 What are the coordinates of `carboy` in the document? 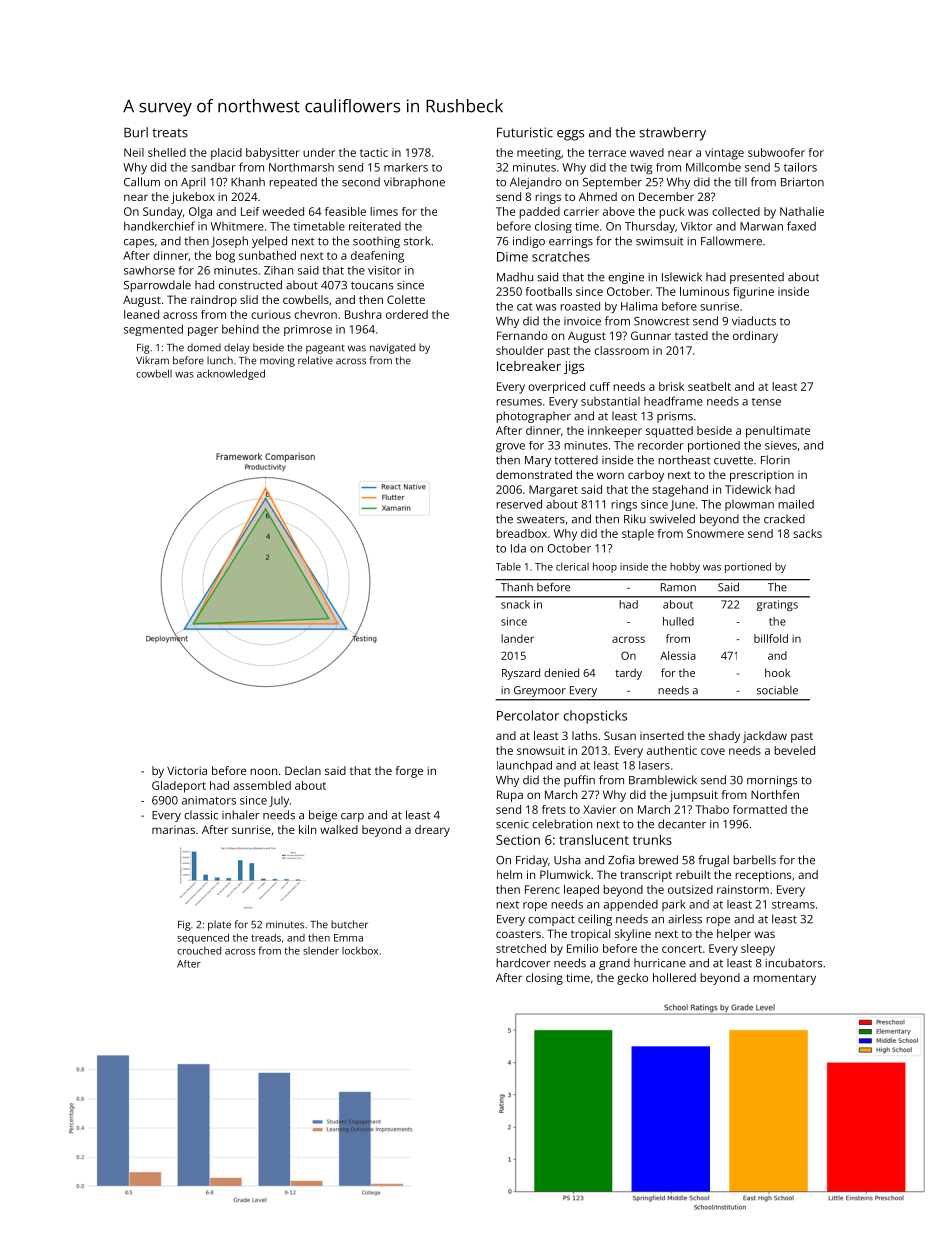 It's located at (646, 476).
